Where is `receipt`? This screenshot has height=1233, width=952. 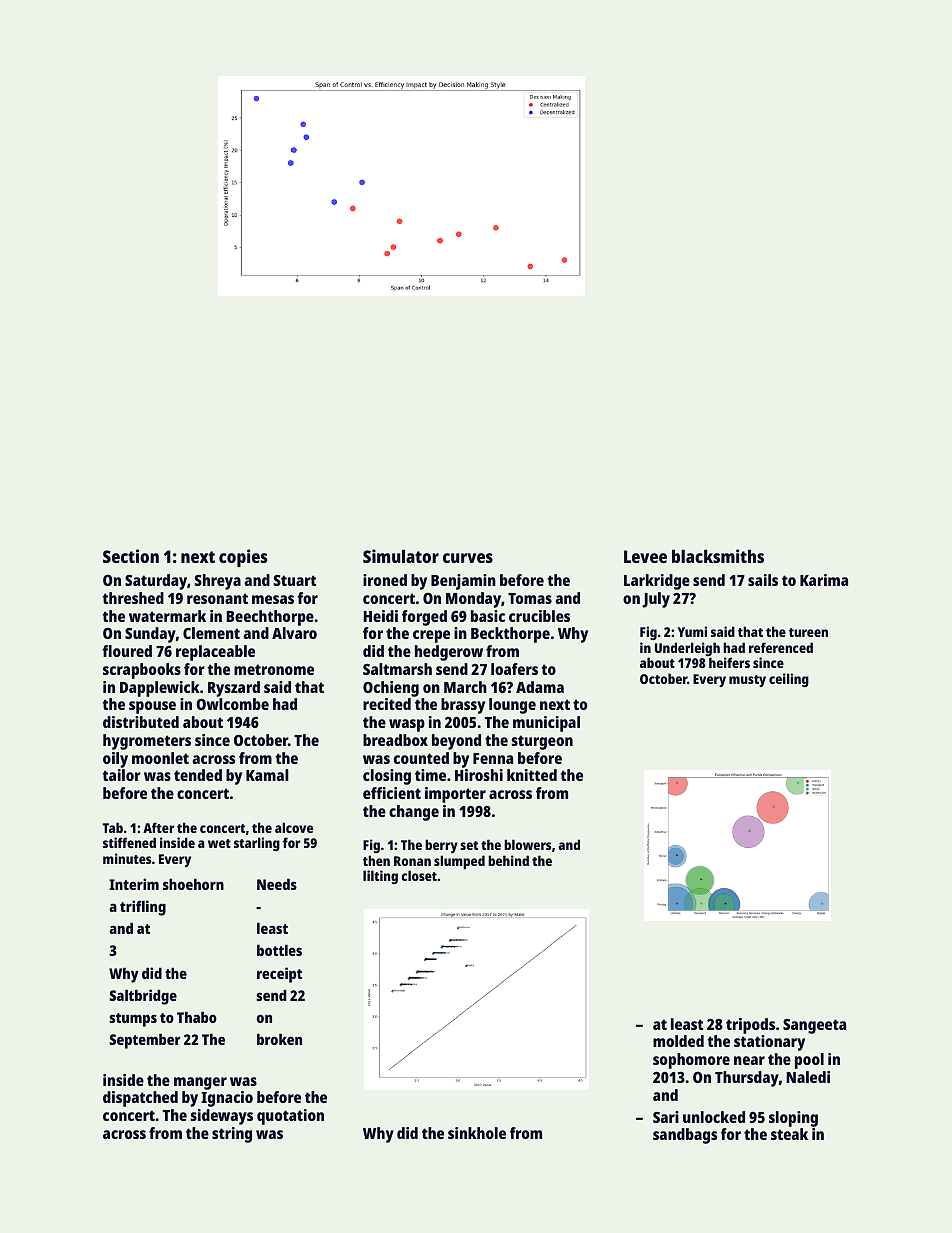 receipt is located at coordinates (279, 975).
